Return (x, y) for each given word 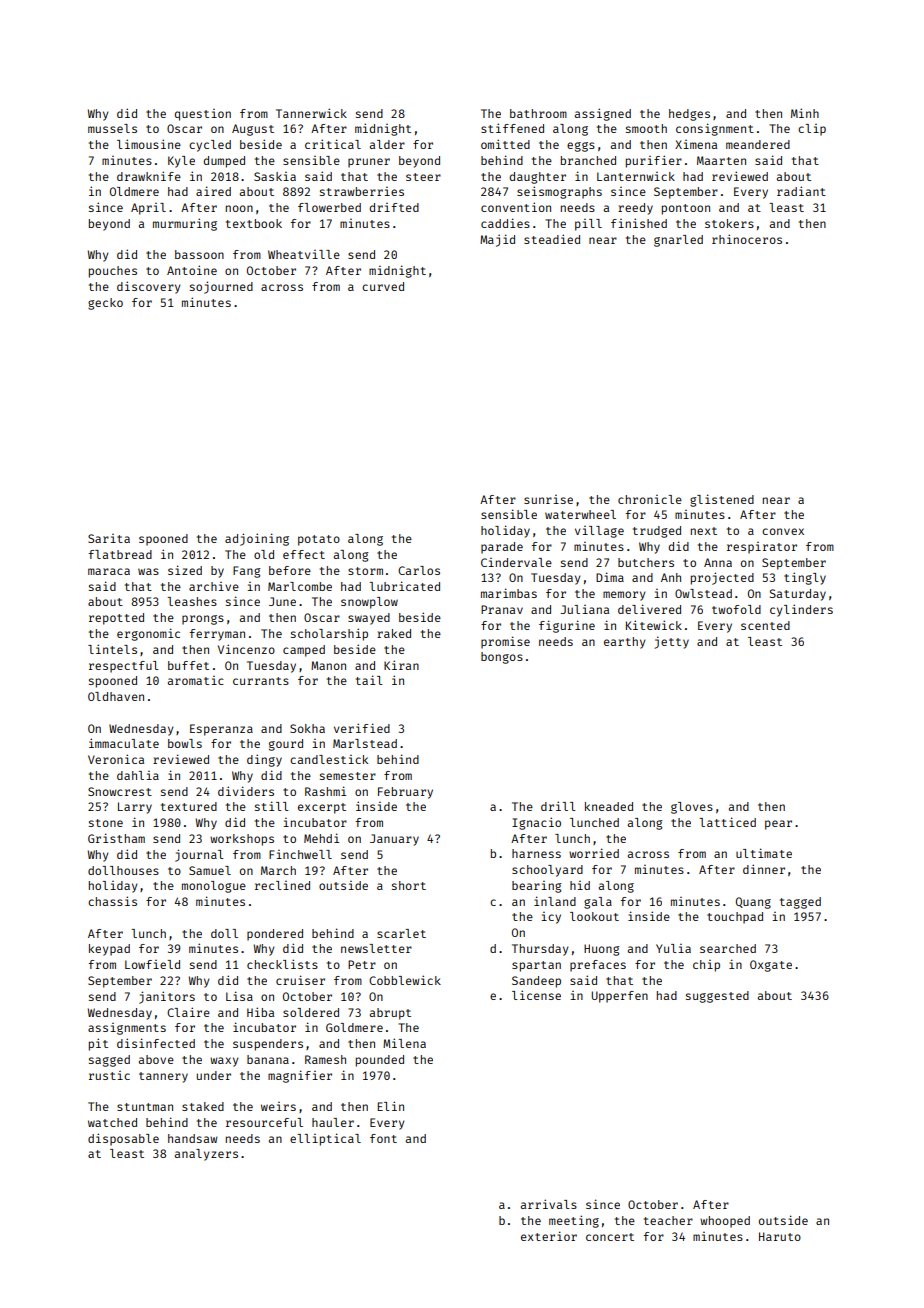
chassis (112, 901)
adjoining (257, 539)
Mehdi (321, 838)
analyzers (206, 1155)
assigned (603, 114)
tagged (800, 903)
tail (369, 680)
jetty (671, 642)
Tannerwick (311, 113)
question (203, 115)
